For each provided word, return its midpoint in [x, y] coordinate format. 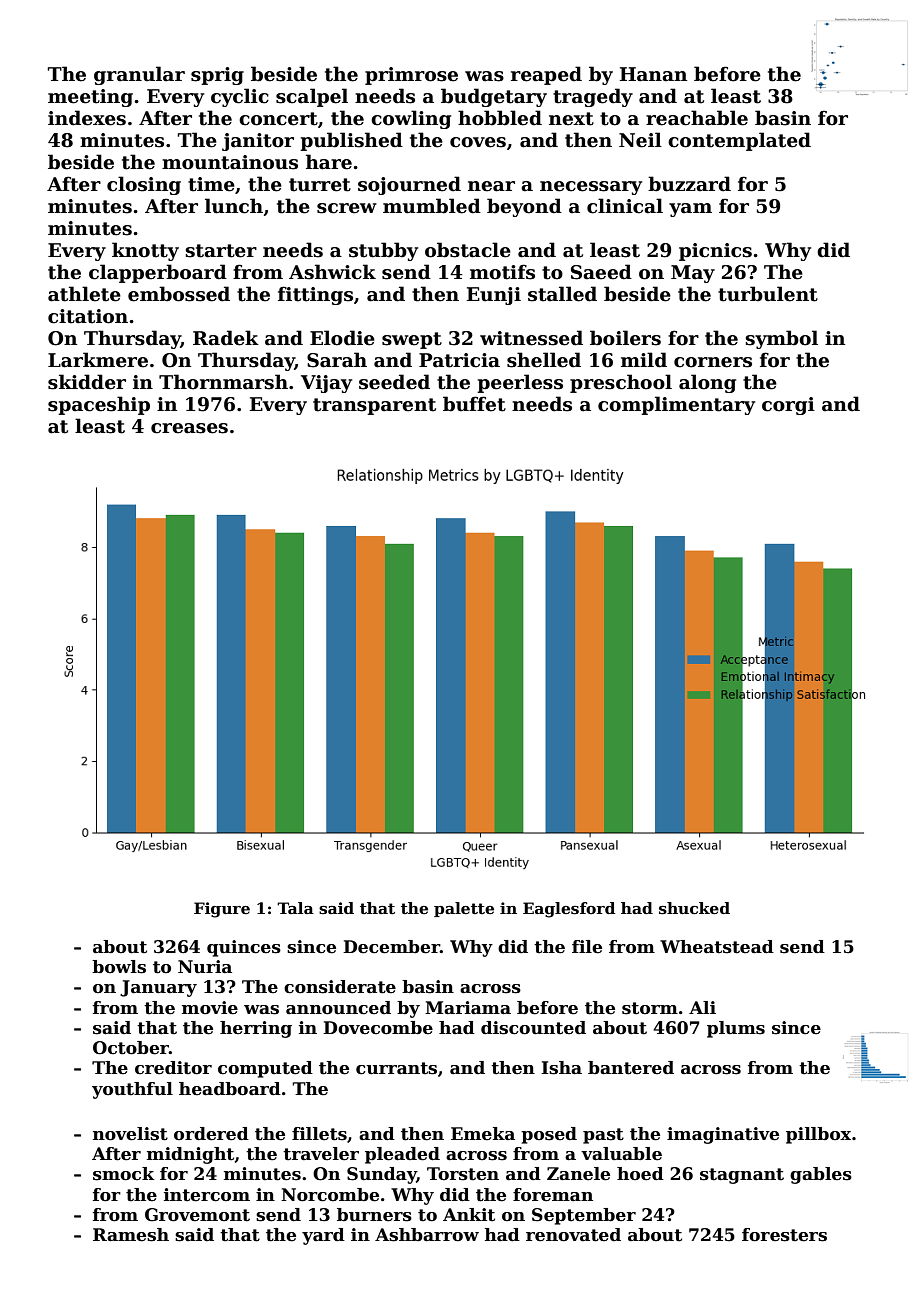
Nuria [205, 967]
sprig [217, 76]
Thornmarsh [223, 382]
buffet [474, 404]
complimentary [676, 405]
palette [464, 909]
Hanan [653, 74]
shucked [694, 908]
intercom [207, 1195]
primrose [411, 76]
